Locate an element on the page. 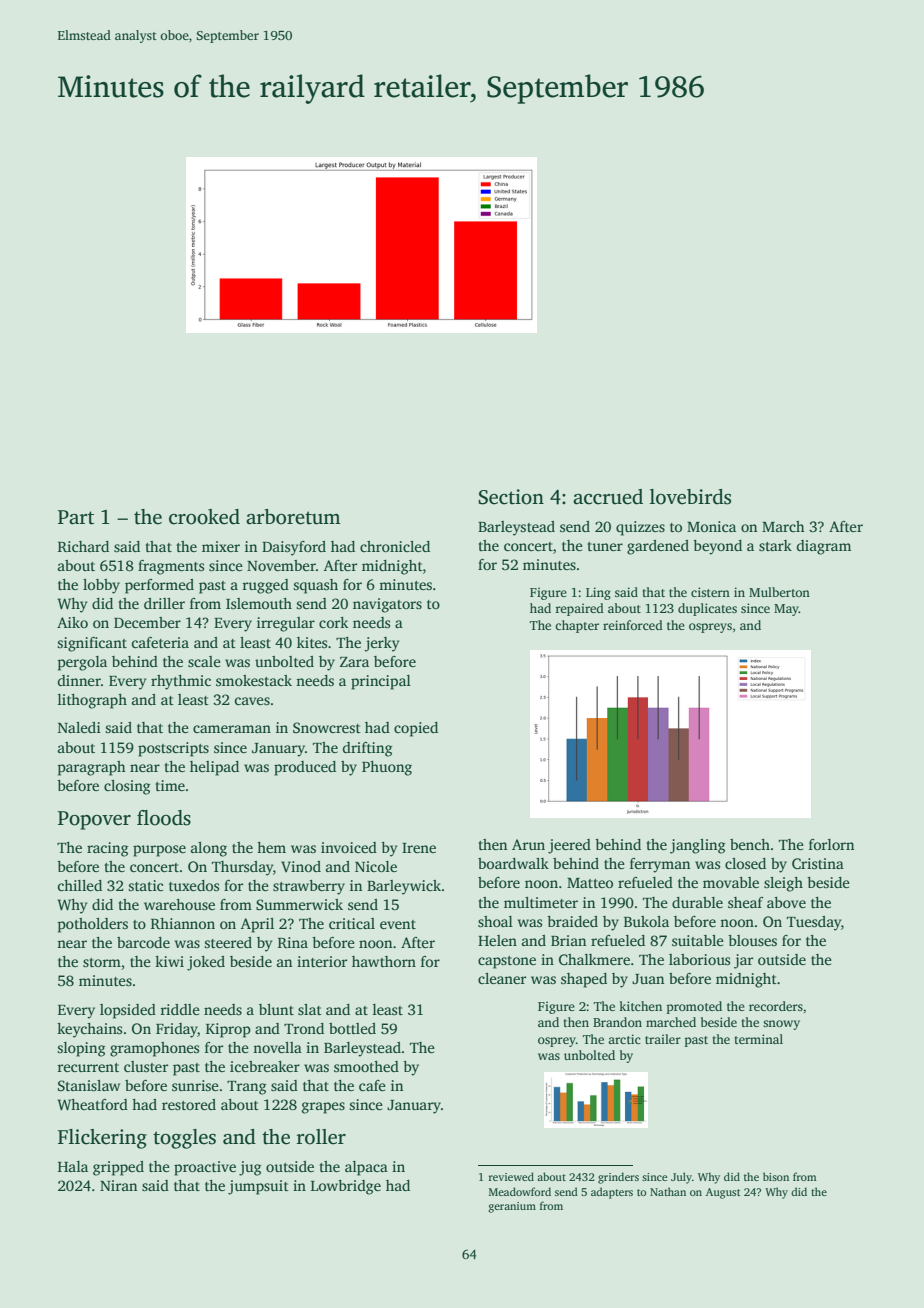 The width and height of the image is (924, 1308). chapter is located at coordinates (577, 626).
